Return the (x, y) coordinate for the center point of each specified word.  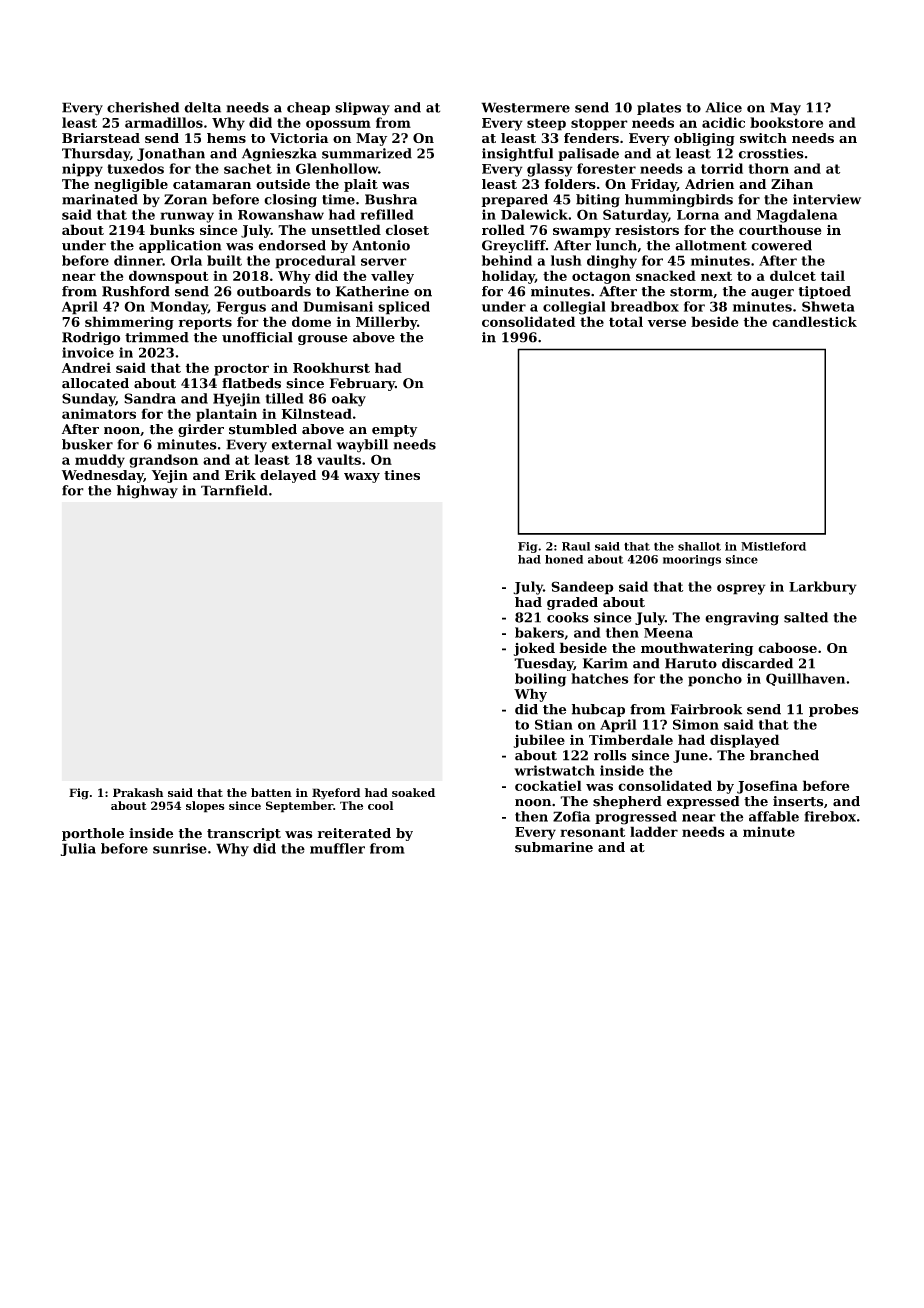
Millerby (386, 323)
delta (202, 107)
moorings (692, 560)
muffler (337, 848)
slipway (362, 109)
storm (691, 292)
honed (564, 559)
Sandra (150, 398)
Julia (78, 849)
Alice (723, 107)
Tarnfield (234, 490)
